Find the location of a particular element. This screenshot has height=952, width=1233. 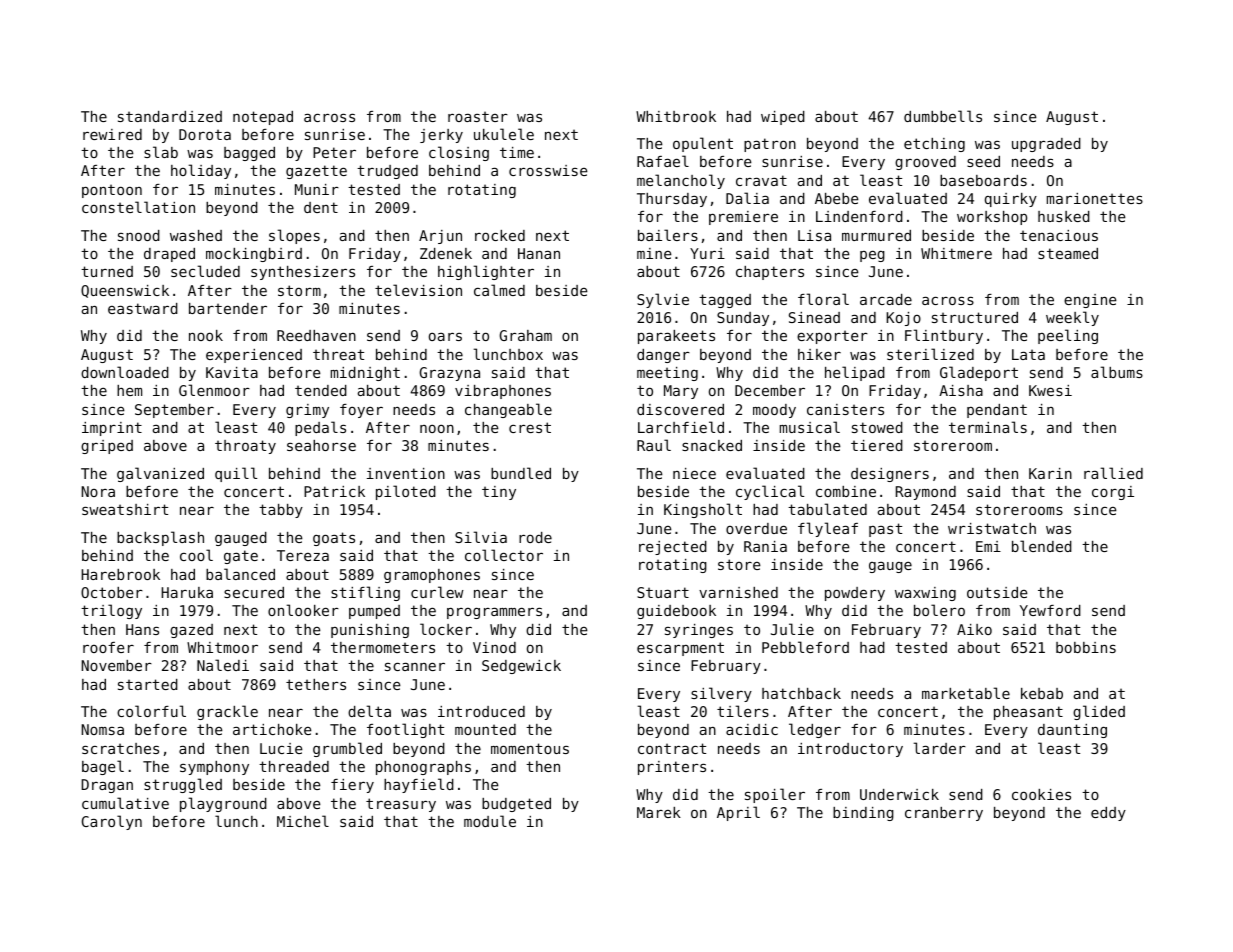

Carolyn is located at coordinates (112, 822).
